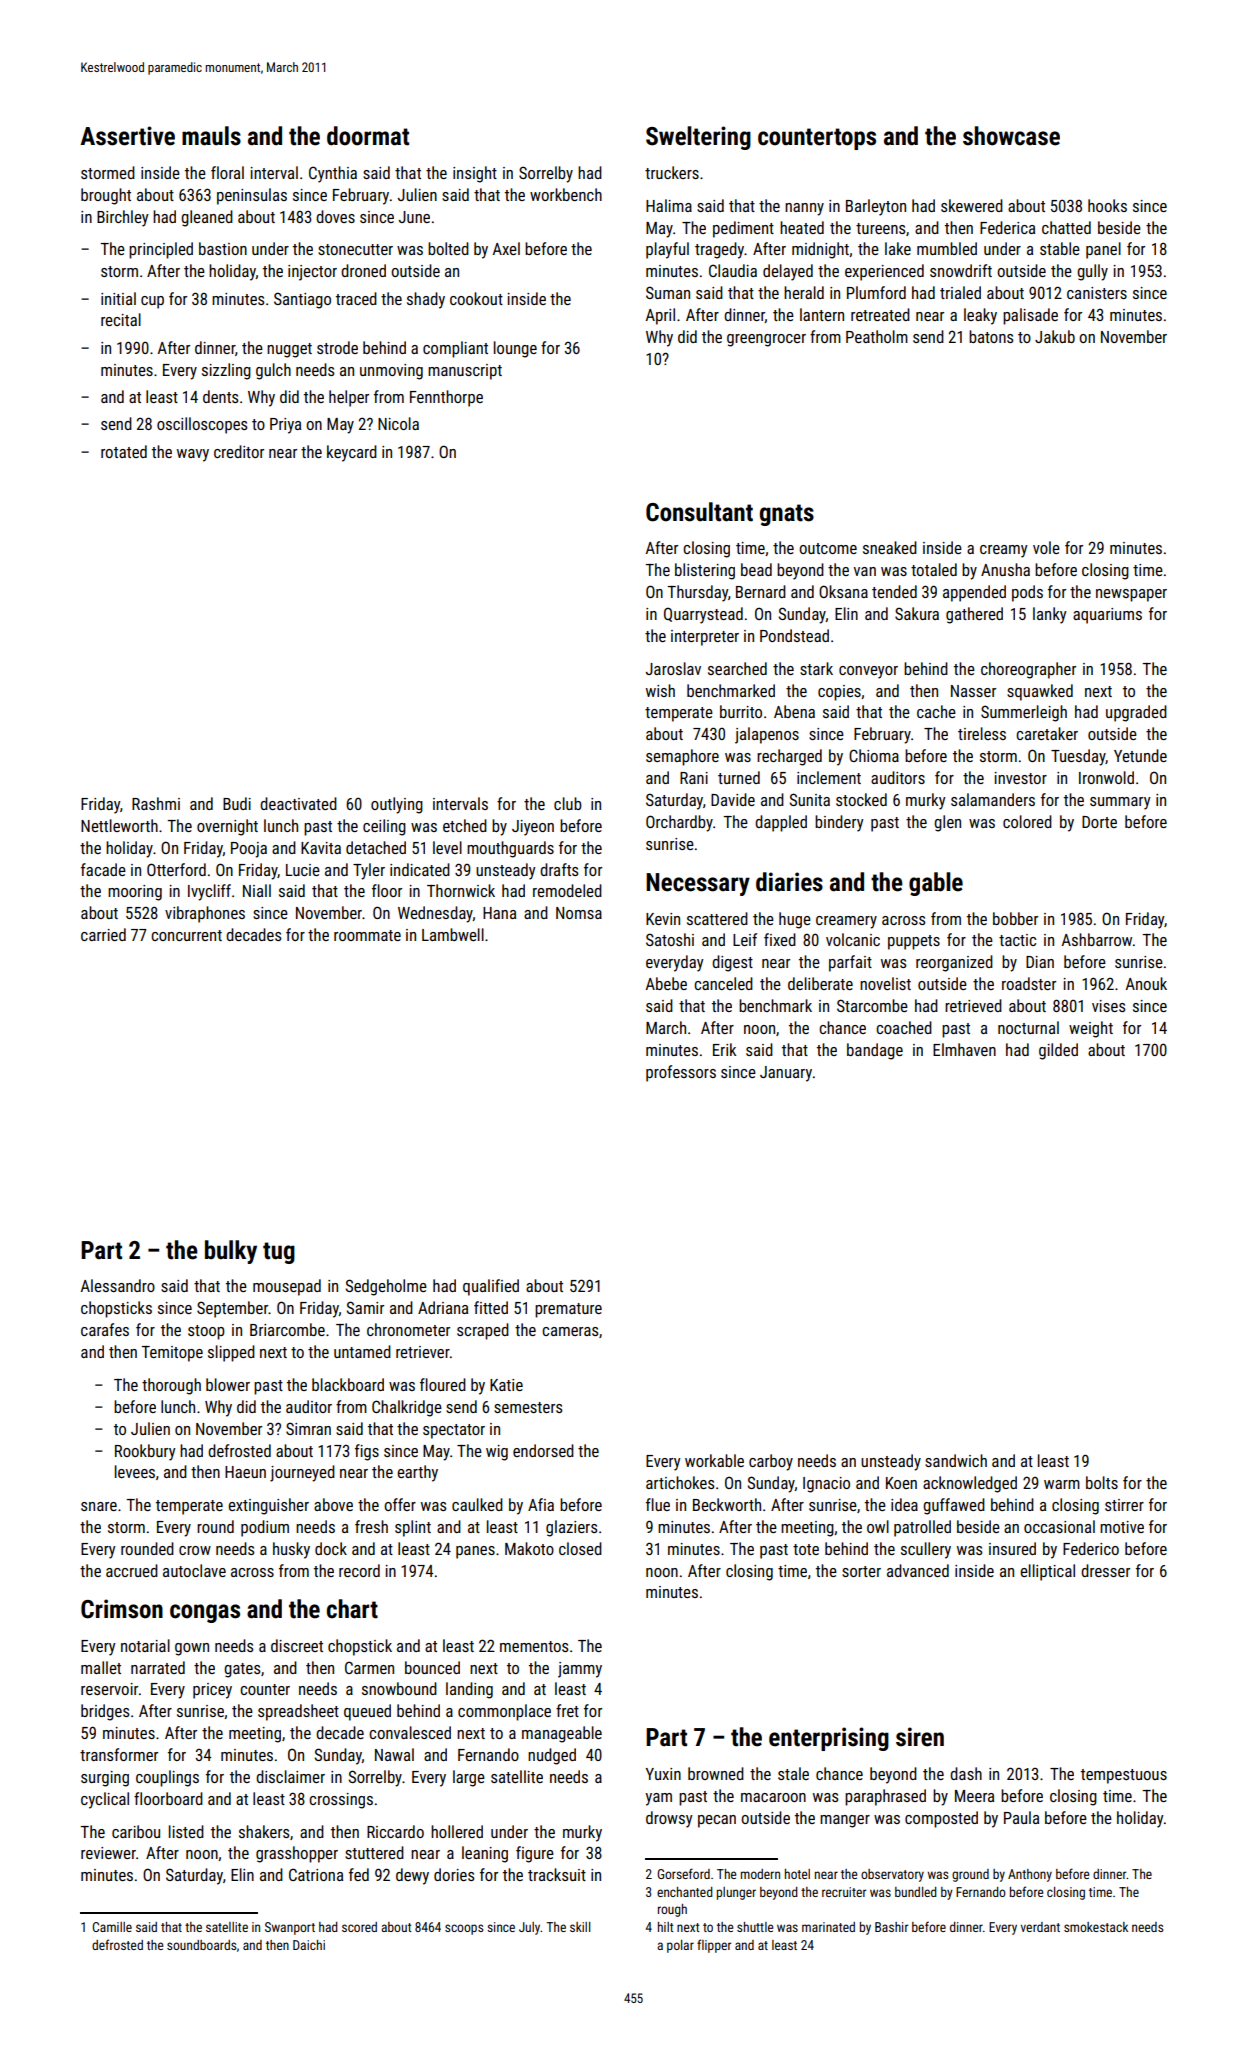 The height and width of the document is (2056, 1248). Describe the element at coordinates (568, 803) in the document. I see `club` at that location.
